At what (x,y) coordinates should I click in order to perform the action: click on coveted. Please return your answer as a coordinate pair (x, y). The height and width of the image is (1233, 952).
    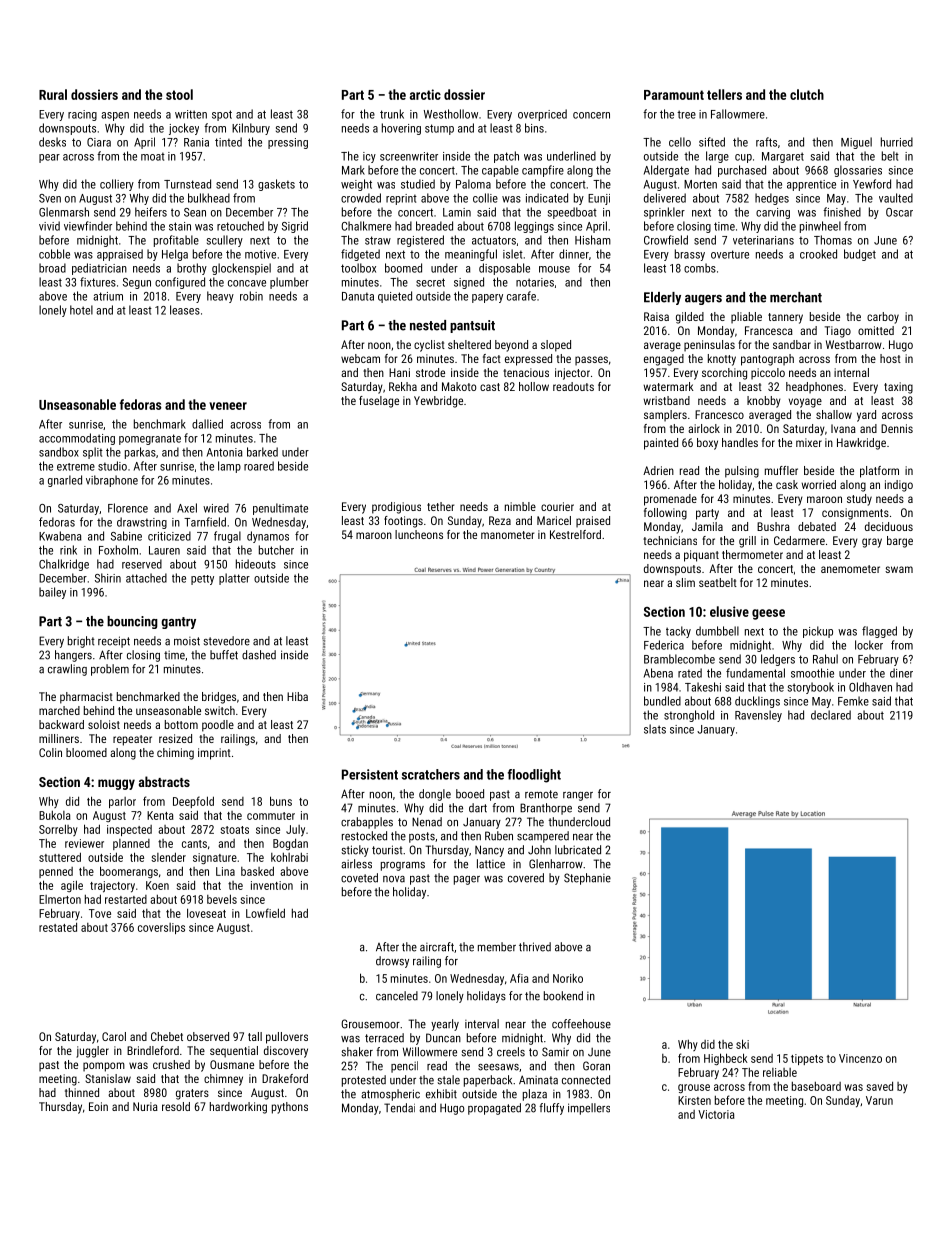
    Looking at the image, I should click on (359, 878).
